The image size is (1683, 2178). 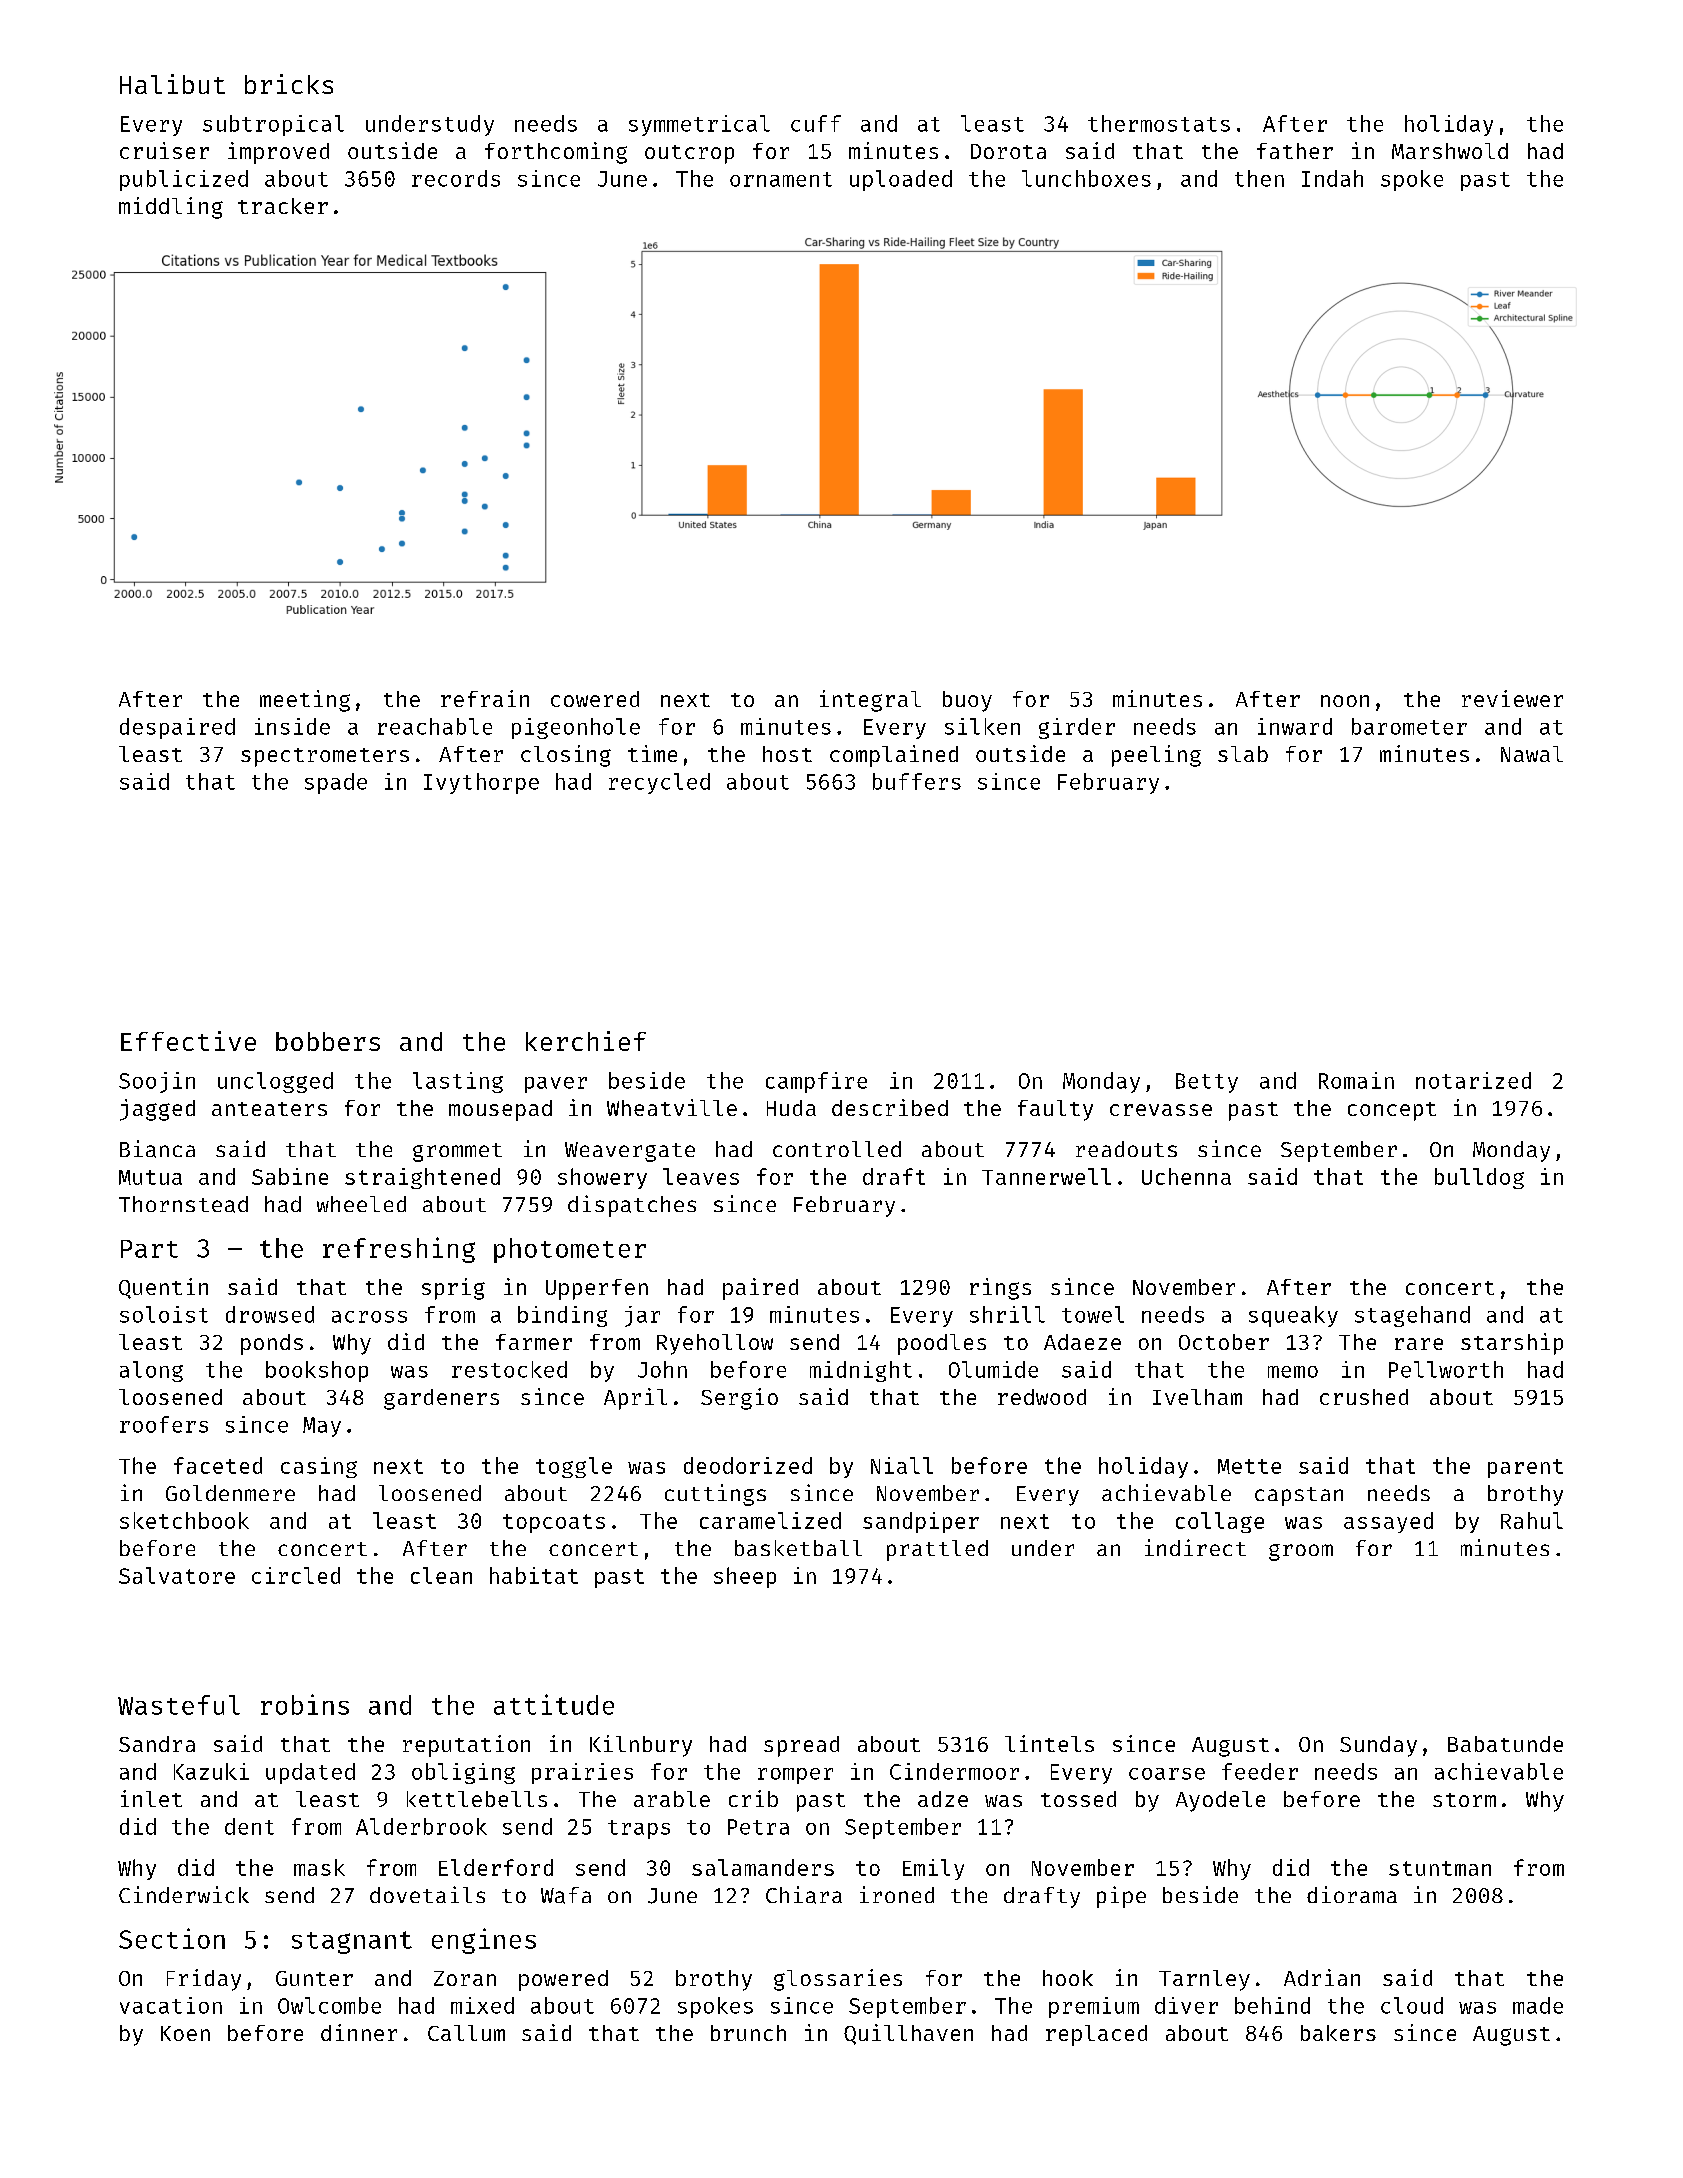 I want to click on Marshwold, so click(x=1450, y=151).
